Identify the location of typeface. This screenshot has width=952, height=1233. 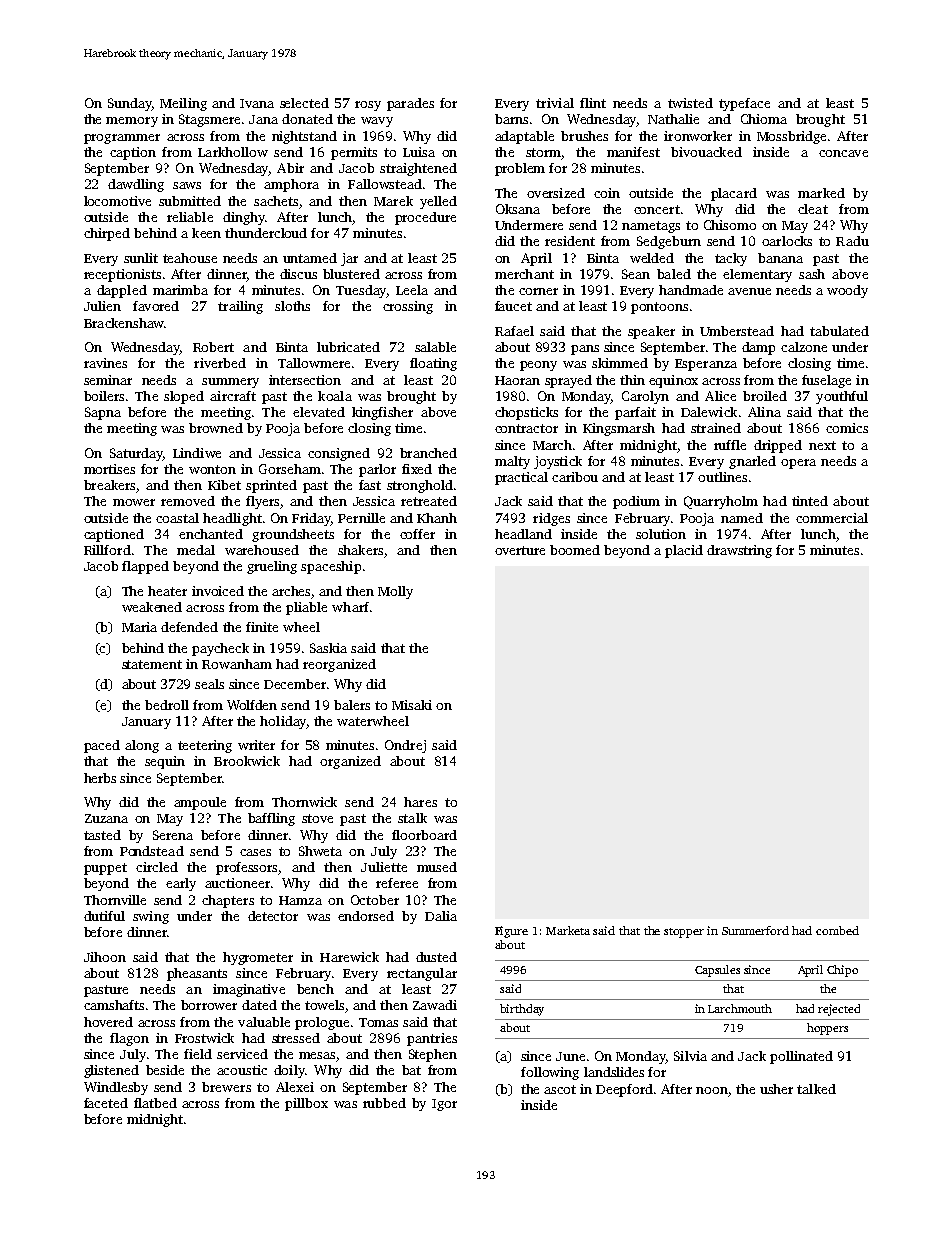
(744, 104).
